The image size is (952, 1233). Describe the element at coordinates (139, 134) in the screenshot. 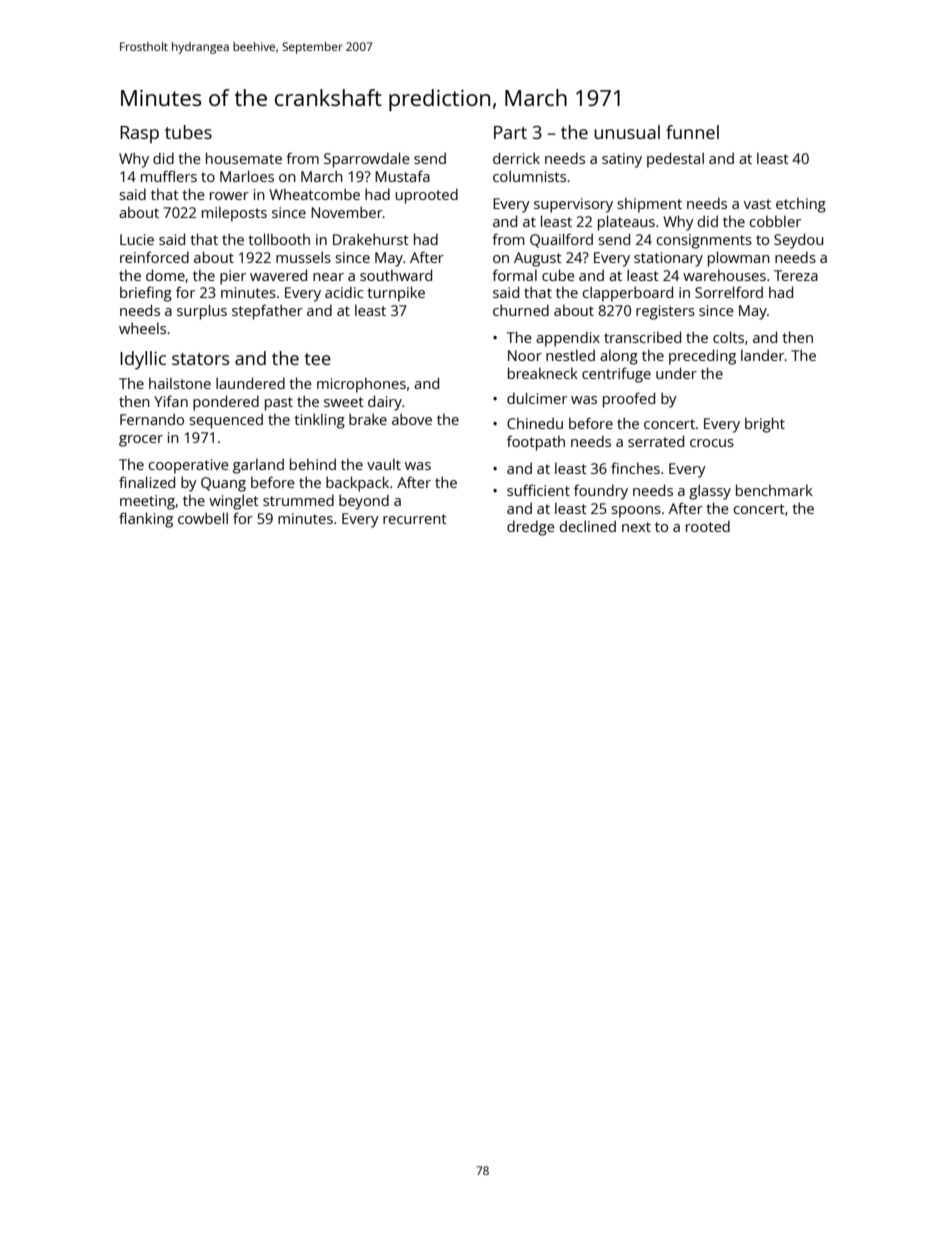

I see `Rasp` at that location.
